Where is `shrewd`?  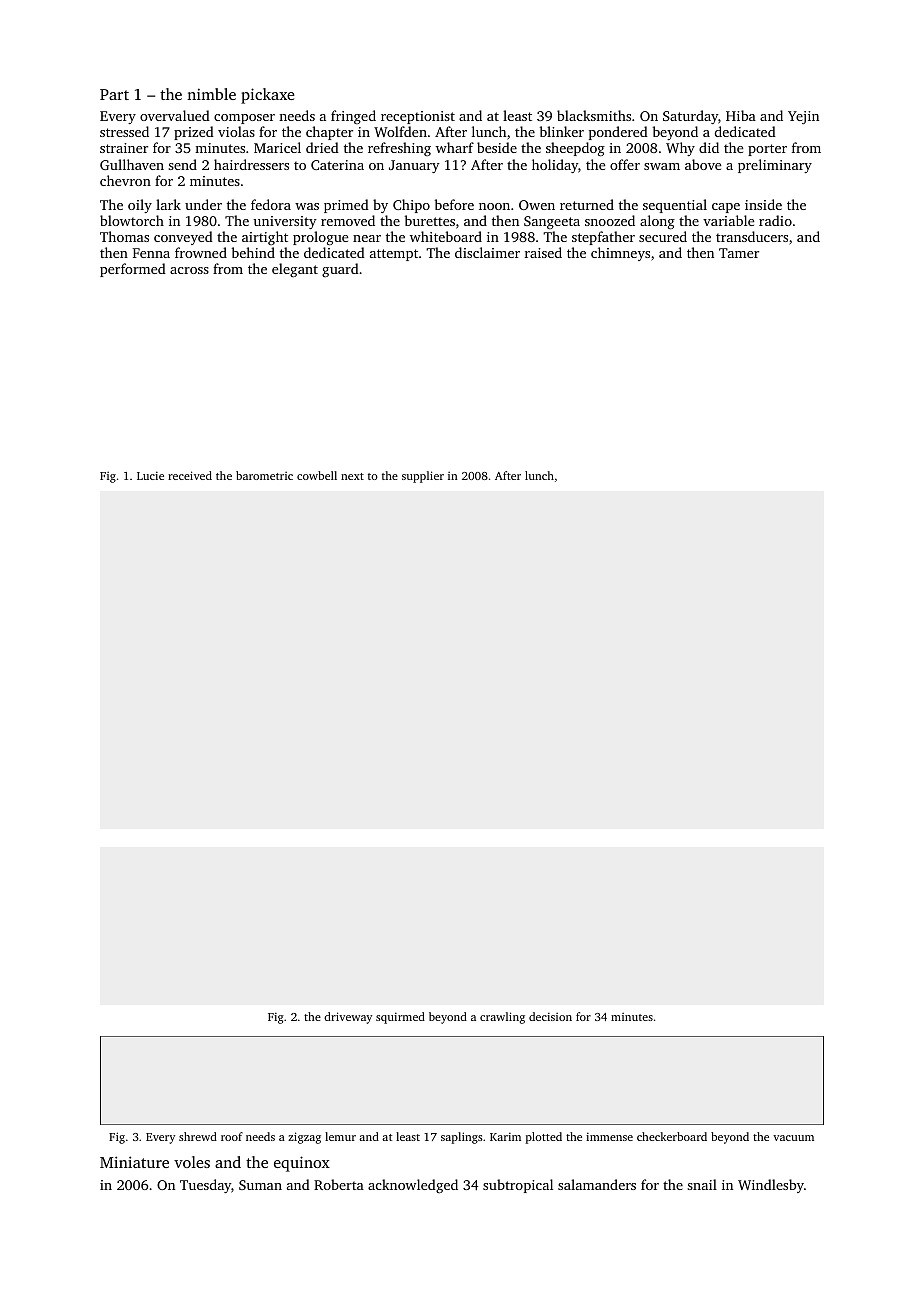
shrewd is located at coordinates (198, 1136).
